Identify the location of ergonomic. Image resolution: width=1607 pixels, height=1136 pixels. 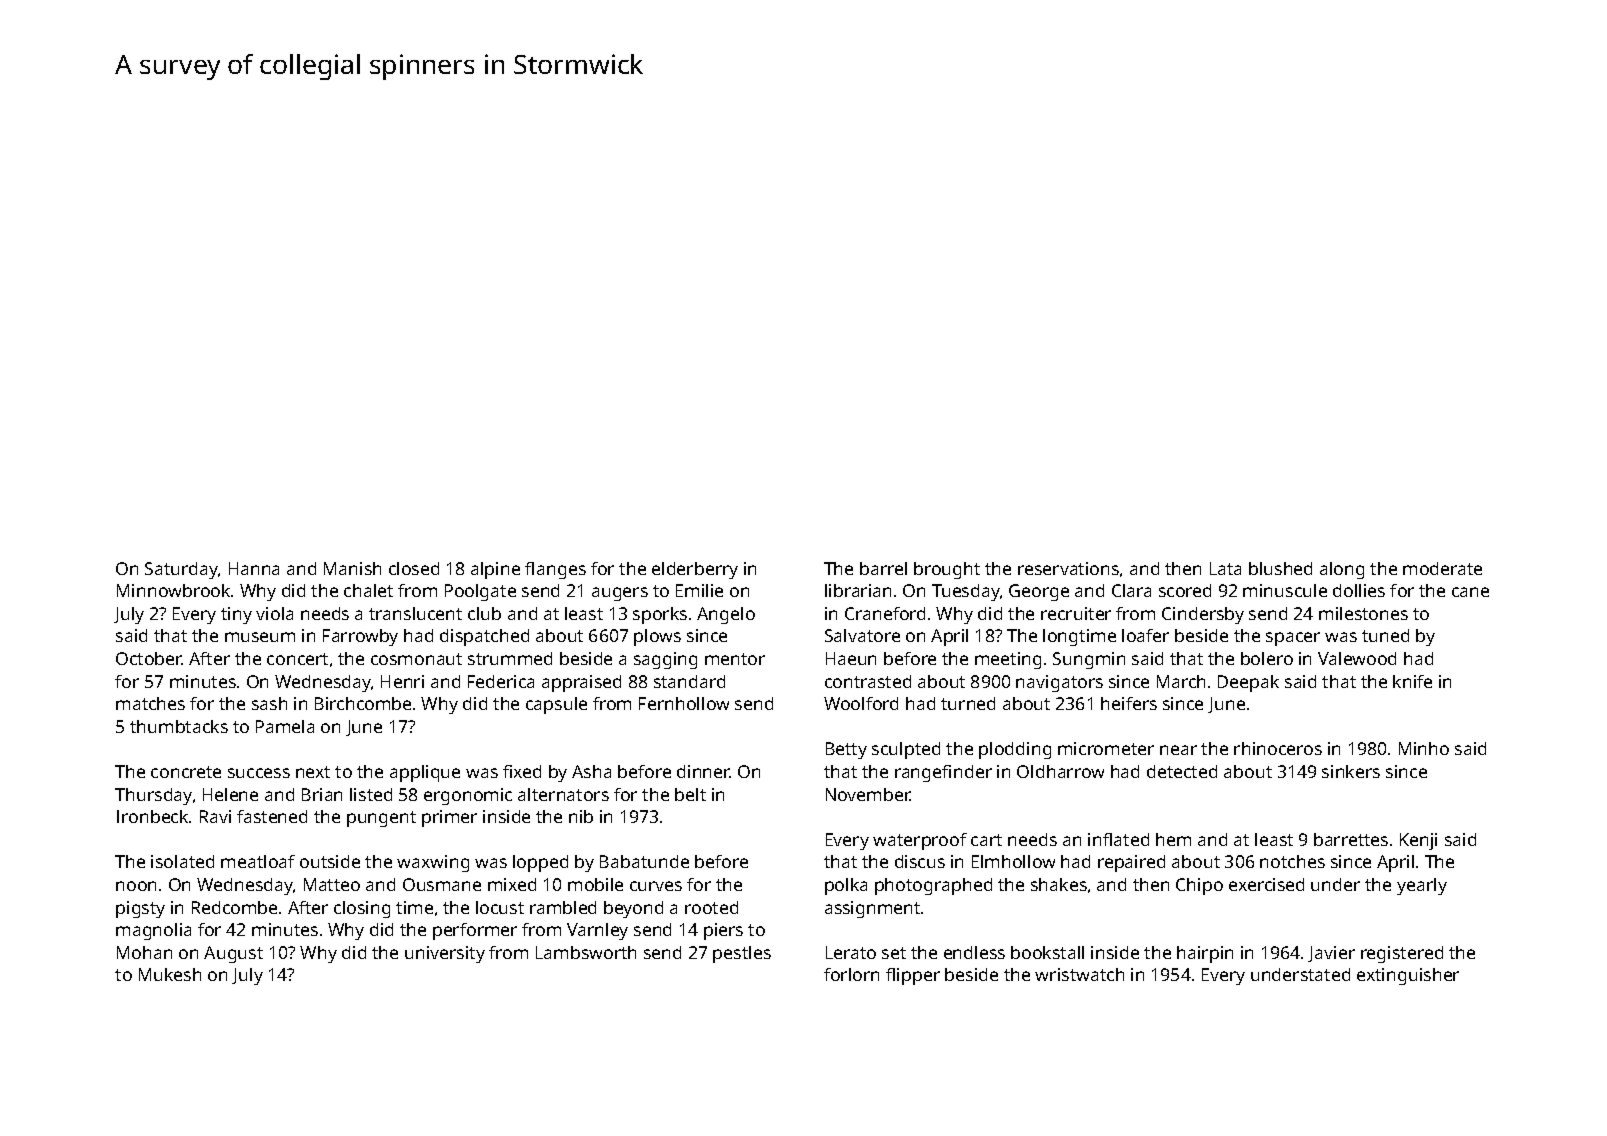
(468, 796).
